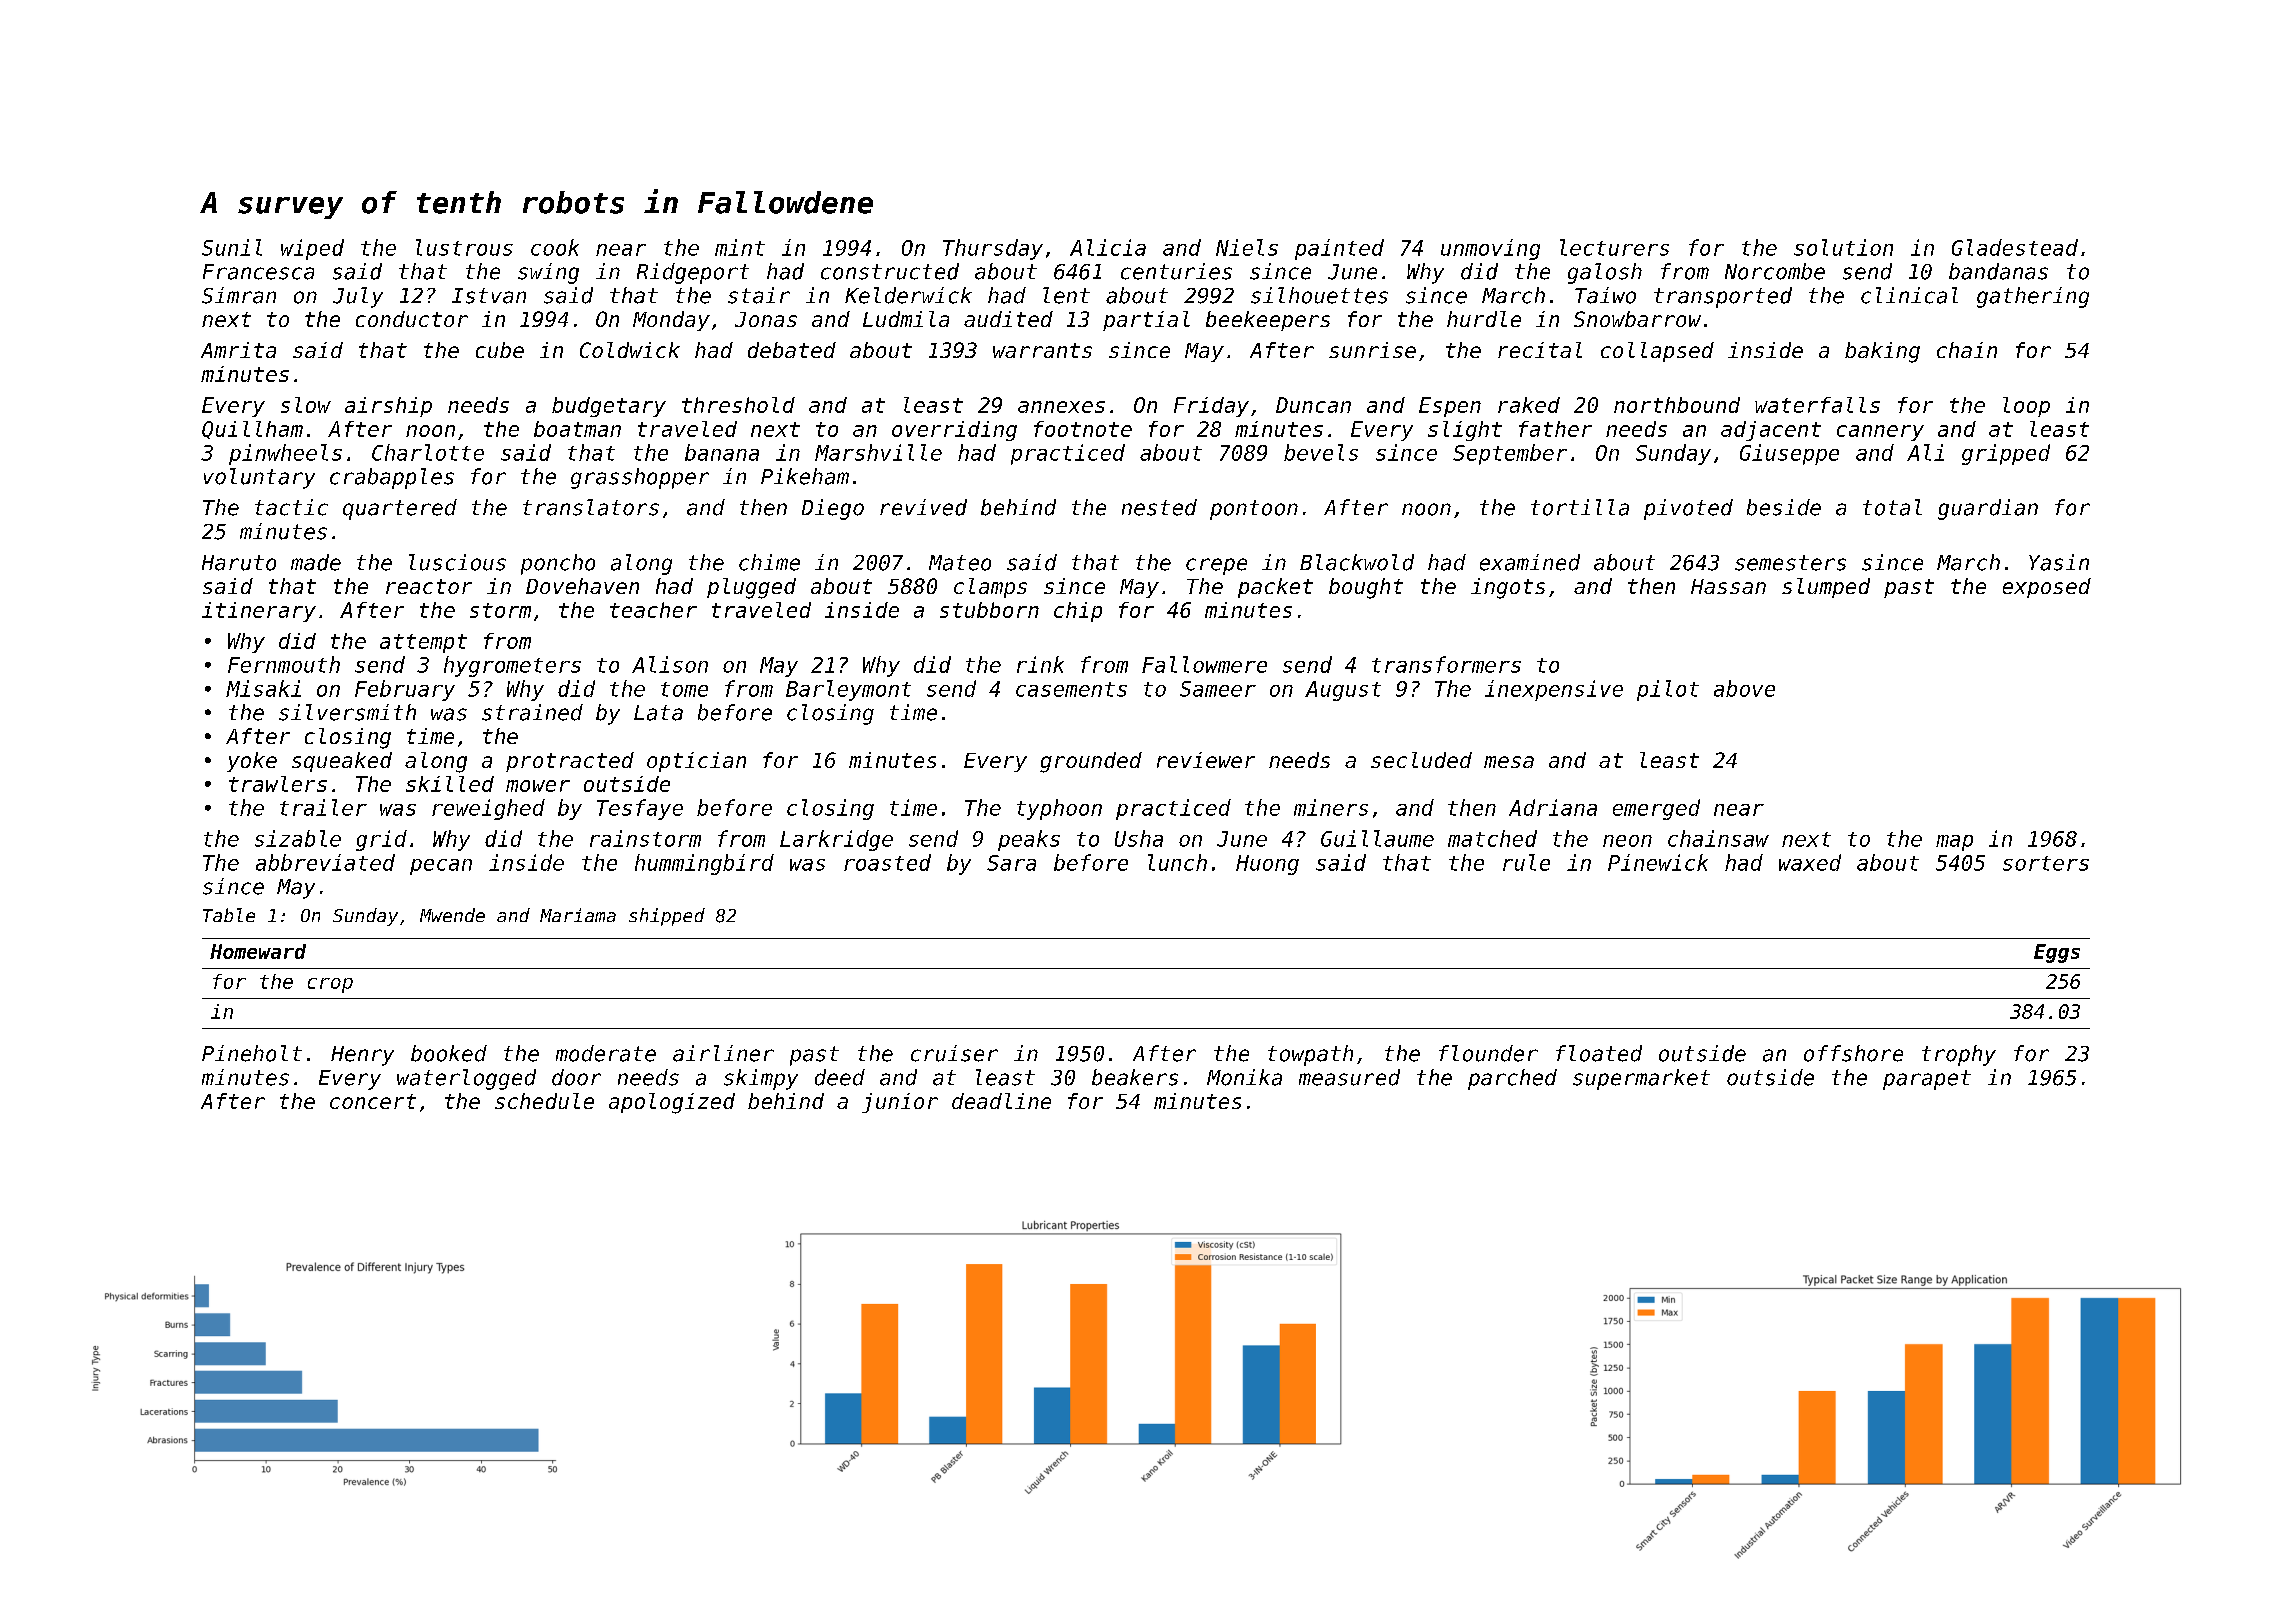  Describe the element at coordinates (577, 429) in the screenshot. I see `boatman` at that location.
